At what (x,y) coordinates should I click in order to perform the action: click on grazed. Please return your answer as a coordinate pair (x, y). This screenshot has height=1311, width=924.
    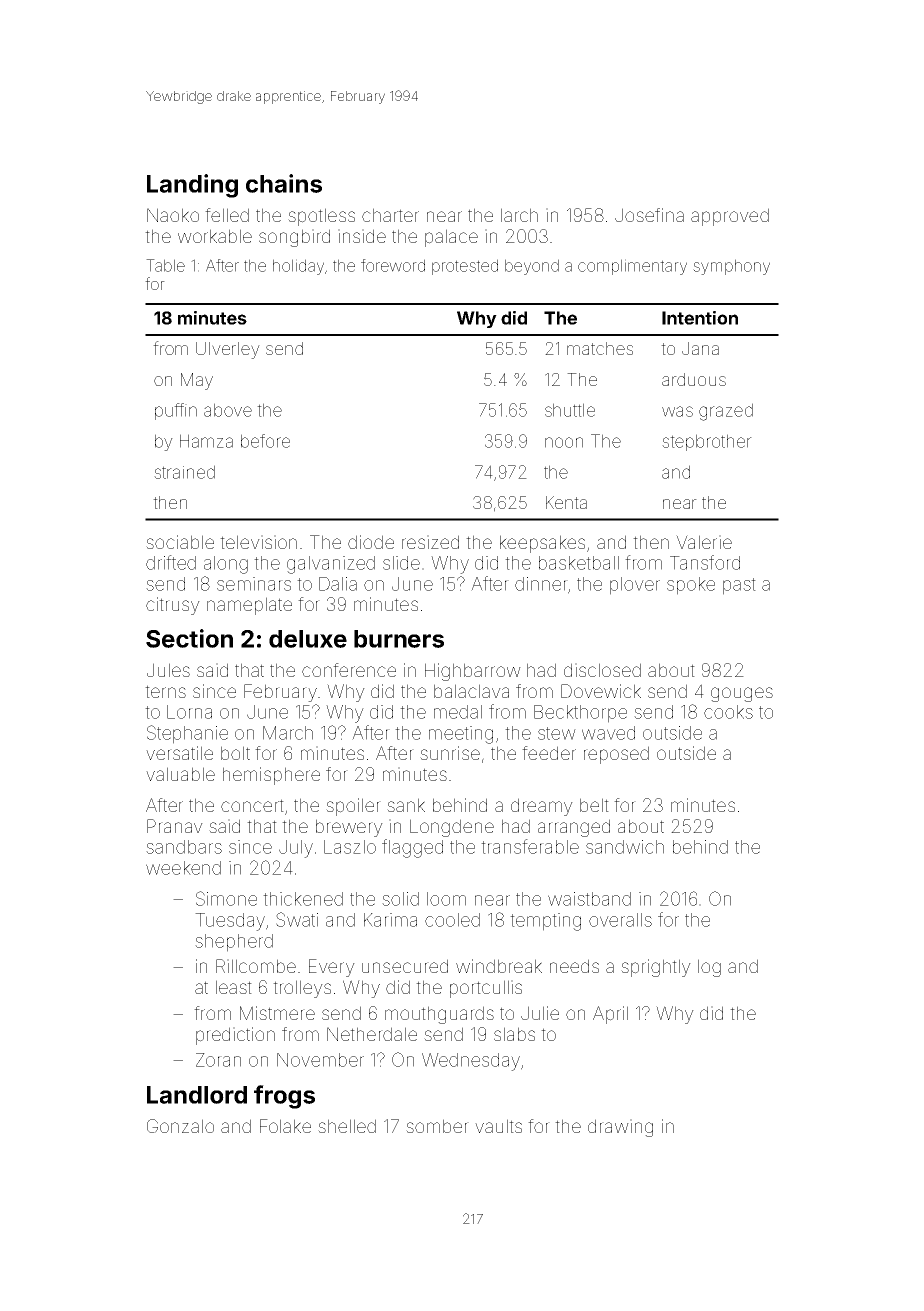
    Looking at the image, I should click on (726, 412).
